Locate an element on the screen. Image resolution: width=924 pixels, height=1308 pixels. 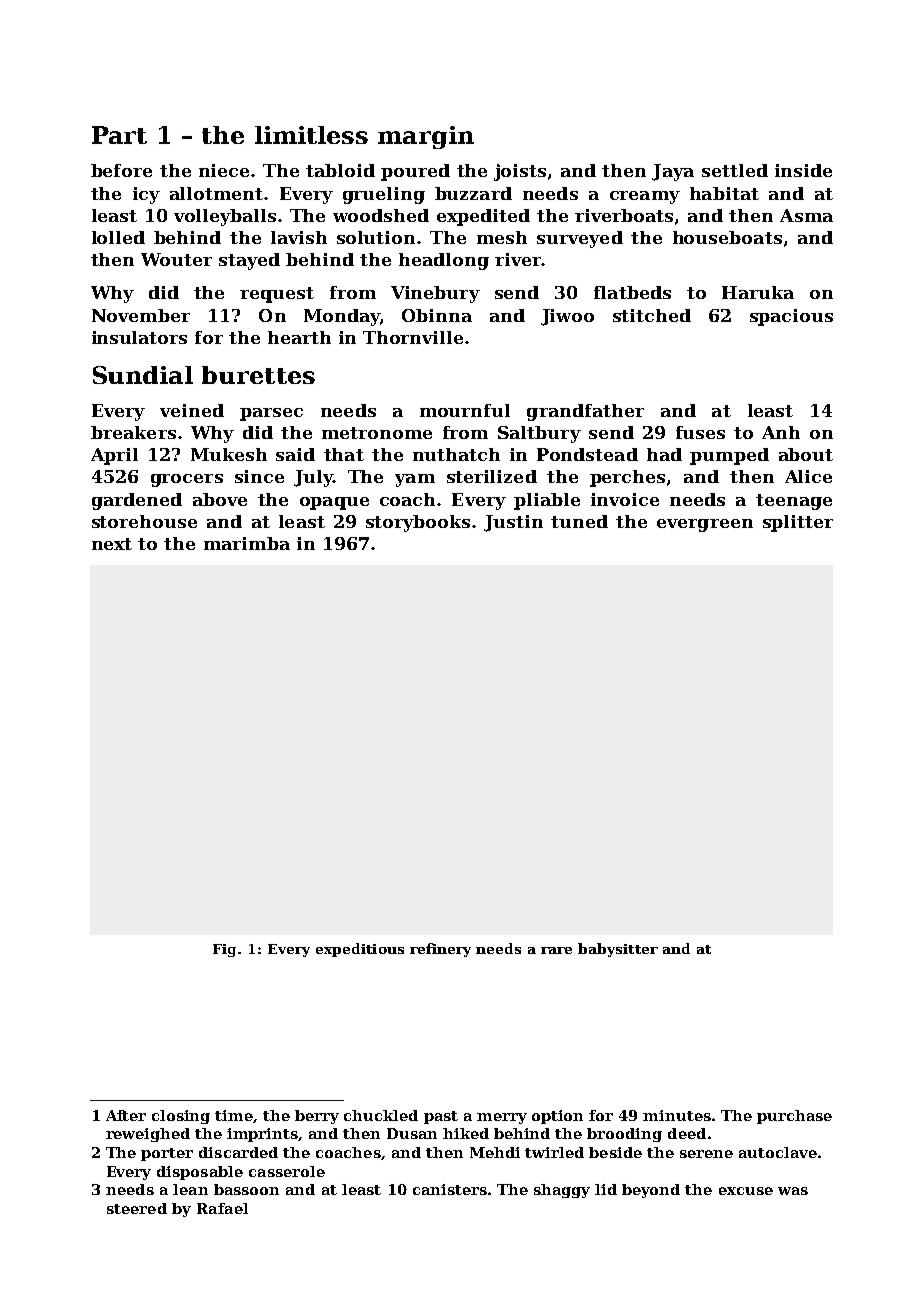
before is located at coordinates (121, 170).
